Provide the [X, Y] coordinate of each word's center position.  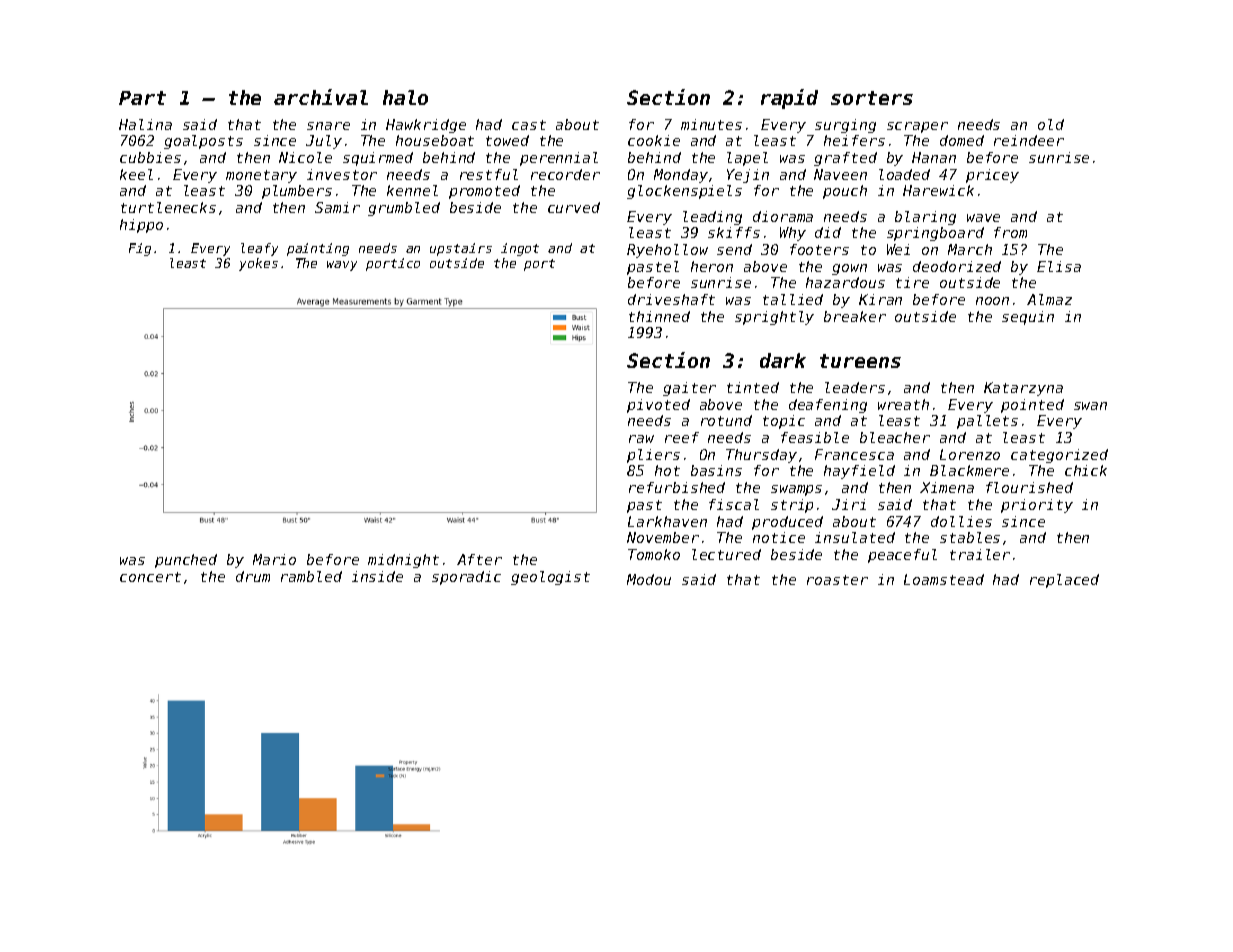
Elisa [1059, 266]
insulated [855, 537]
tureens [860, 361]
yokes [258, 264]
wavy [342, 266]
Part [142, 98]
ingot [520, 249]
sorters [872, 98]
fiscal [734, 504]
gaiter [689, 389]
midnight [403, 561]
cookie [654, 140]
